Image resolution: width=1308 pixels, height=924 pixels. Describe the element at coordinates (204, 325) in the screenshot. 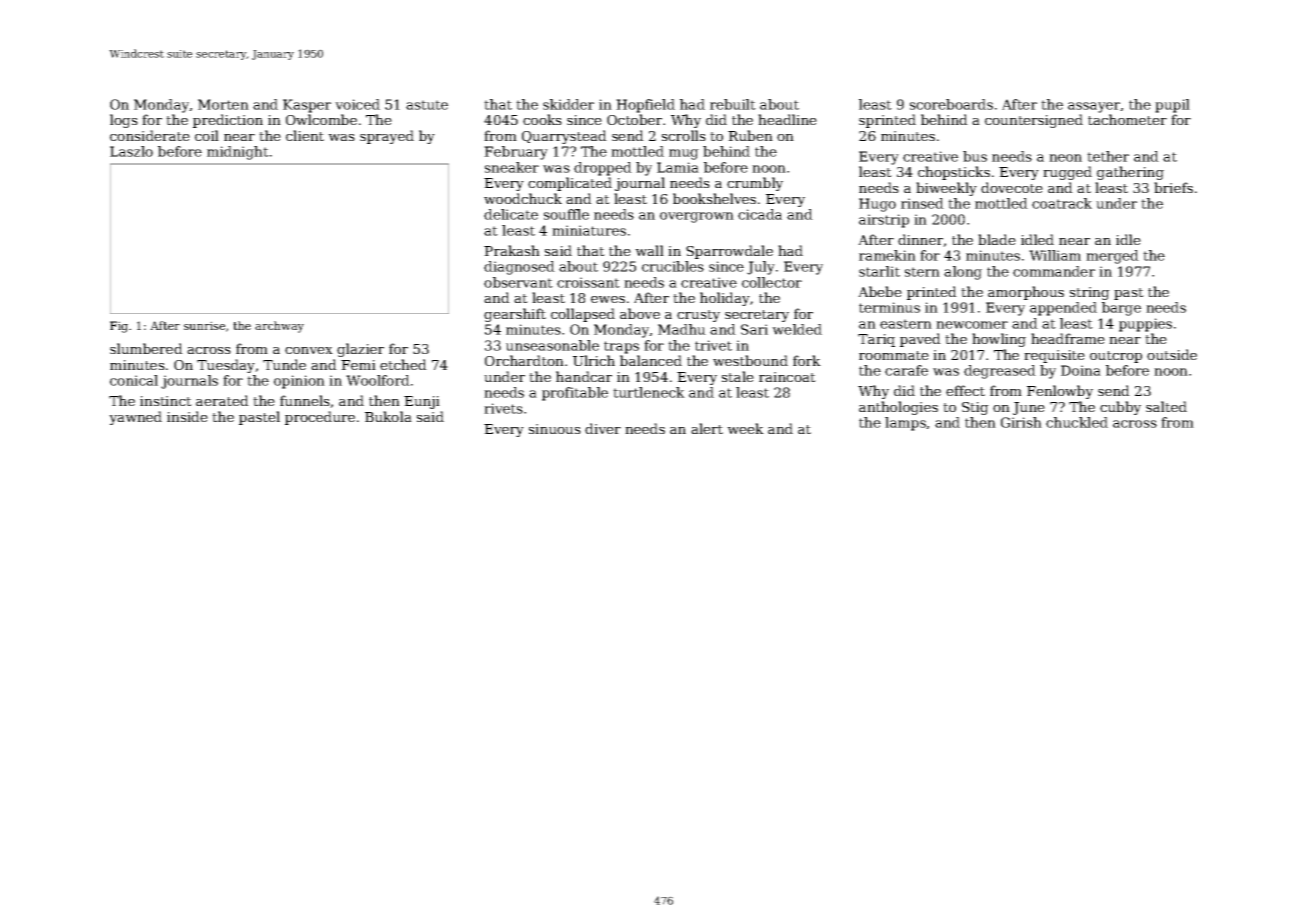

I see `sunrise` at that location.
